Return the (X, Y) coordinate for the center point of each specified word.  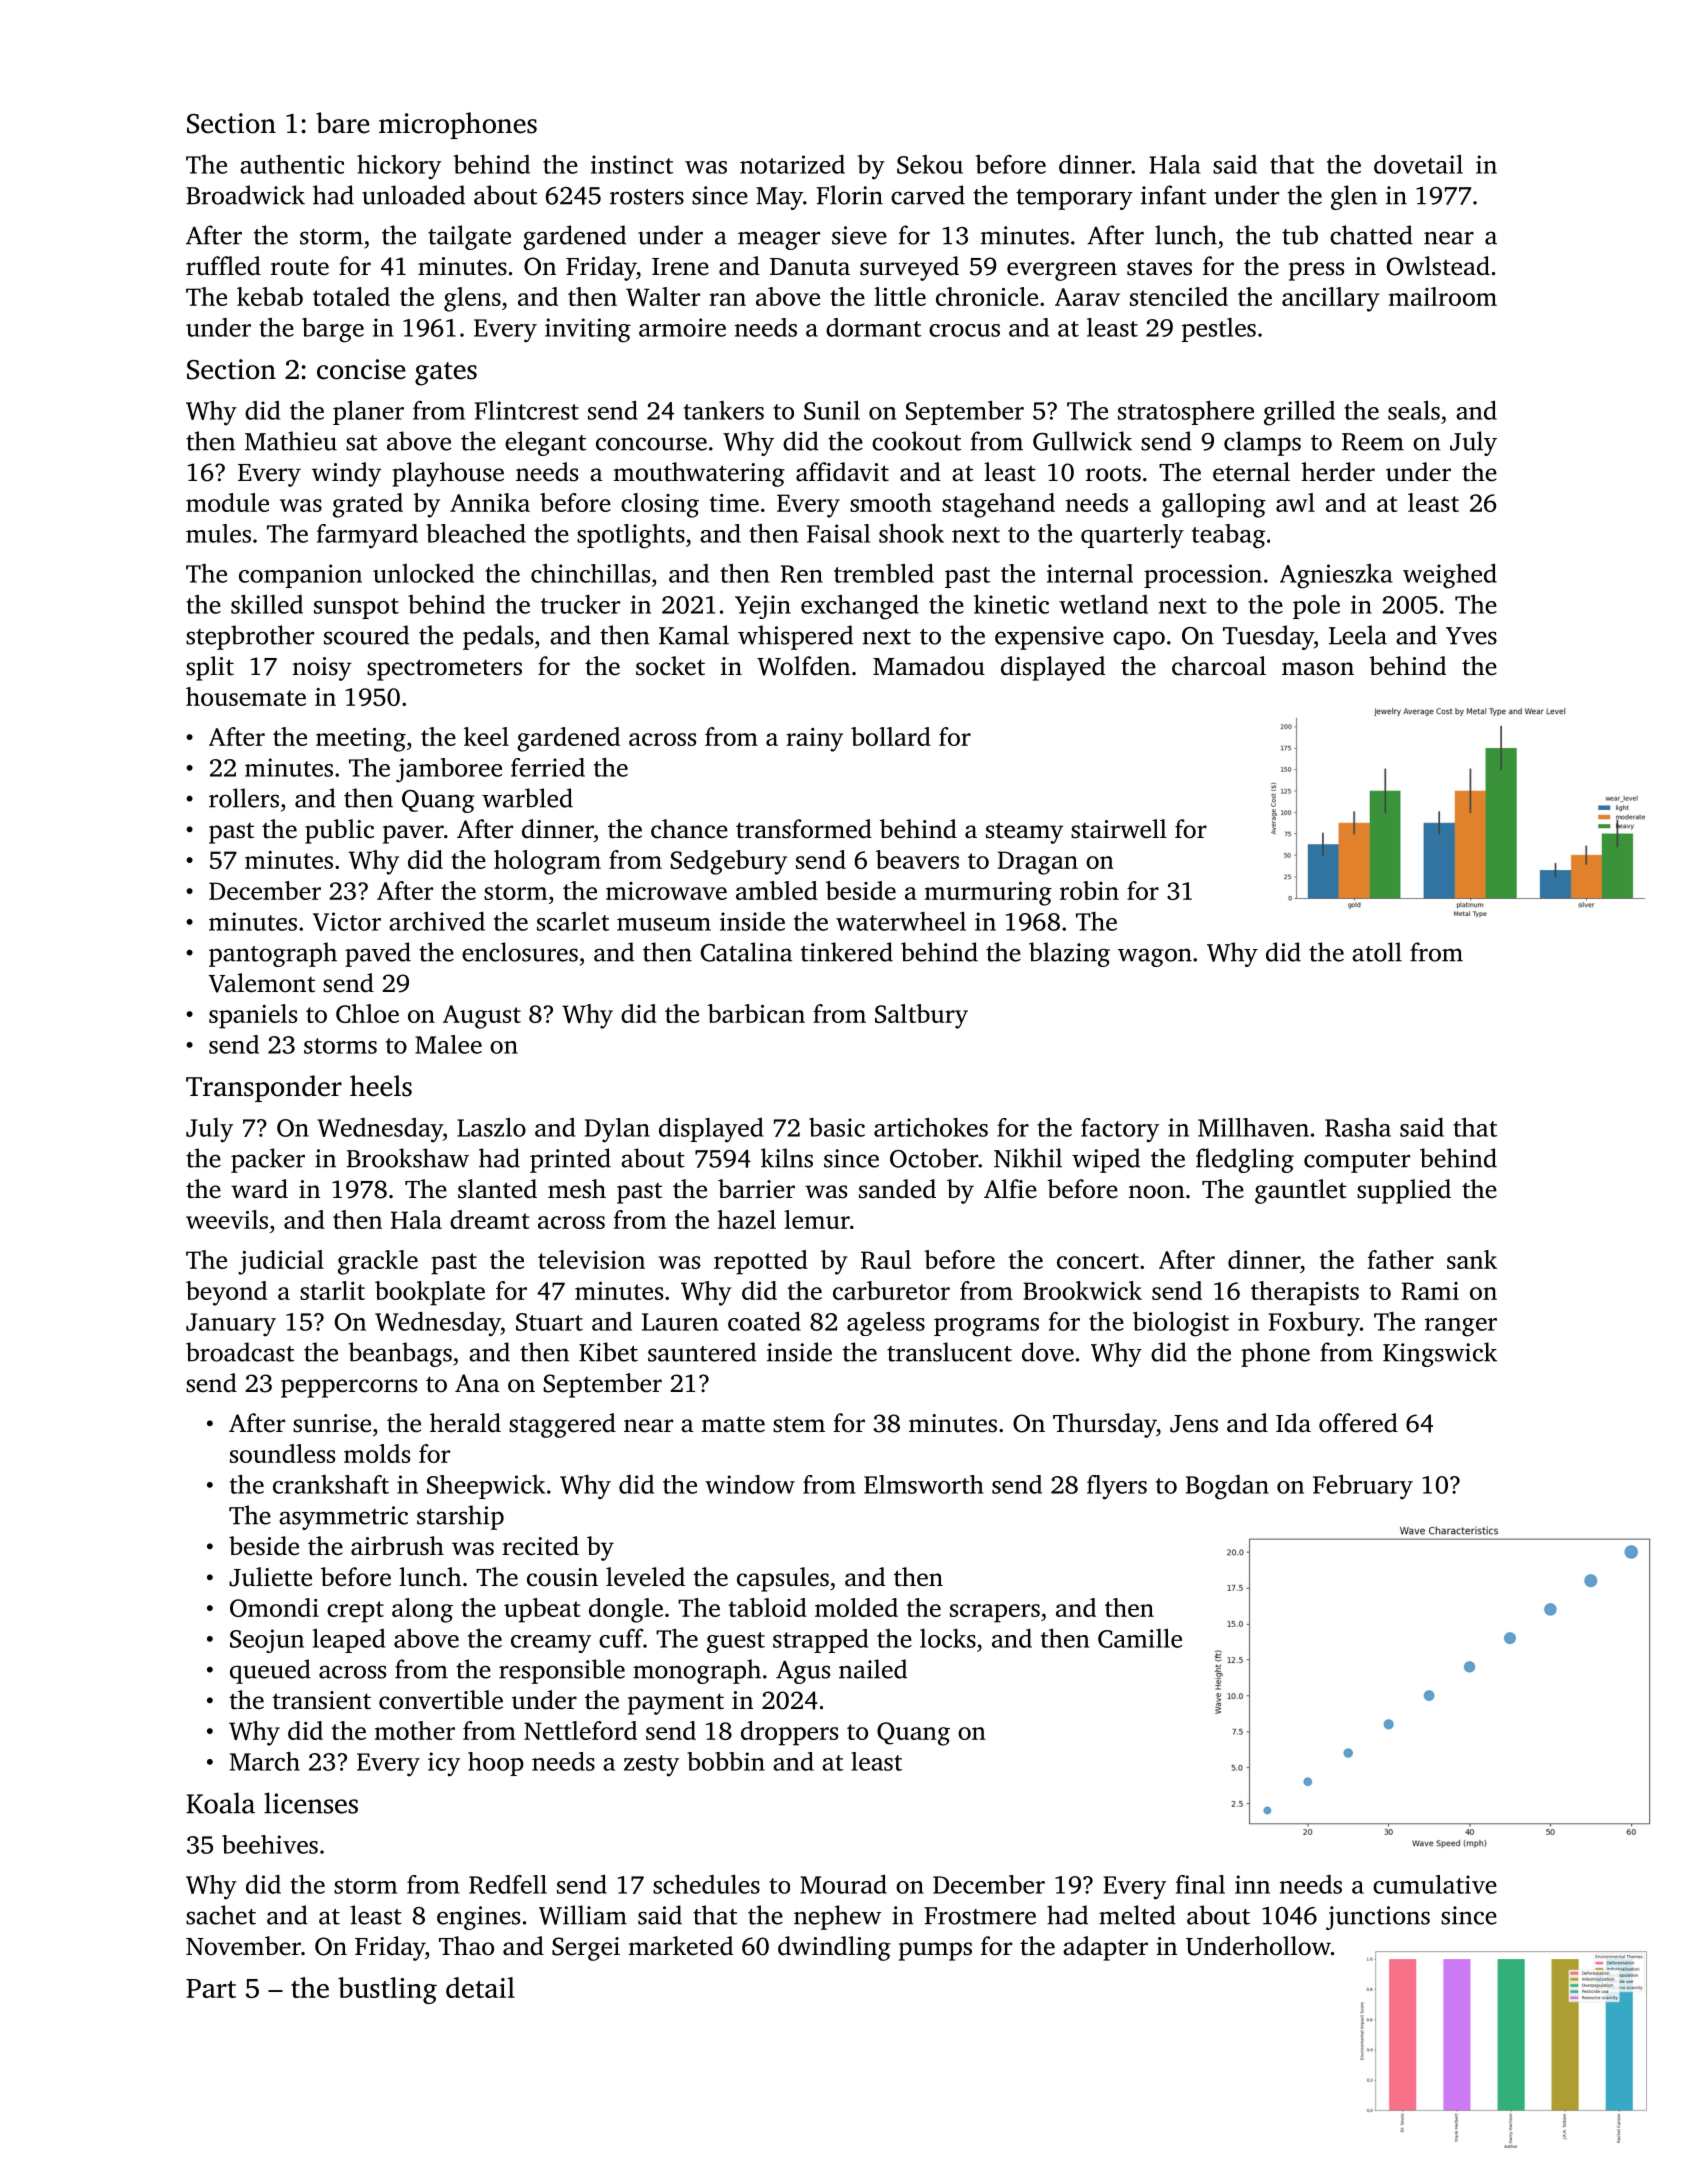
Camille (1140, 1638)
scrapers (995, 1613)
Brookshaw (408, 1158)
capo (1139, 640)
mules (218, 533)
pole (1316, 607)
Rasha (1358, 1127)
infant (1173, 195)
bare (343, 123)
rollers (244, 798)
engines (478, 1918)
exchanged (860, 607)
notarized (792, 164)
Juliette (270, 1577)
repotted (761, 1262)
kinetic (1011, 604)
